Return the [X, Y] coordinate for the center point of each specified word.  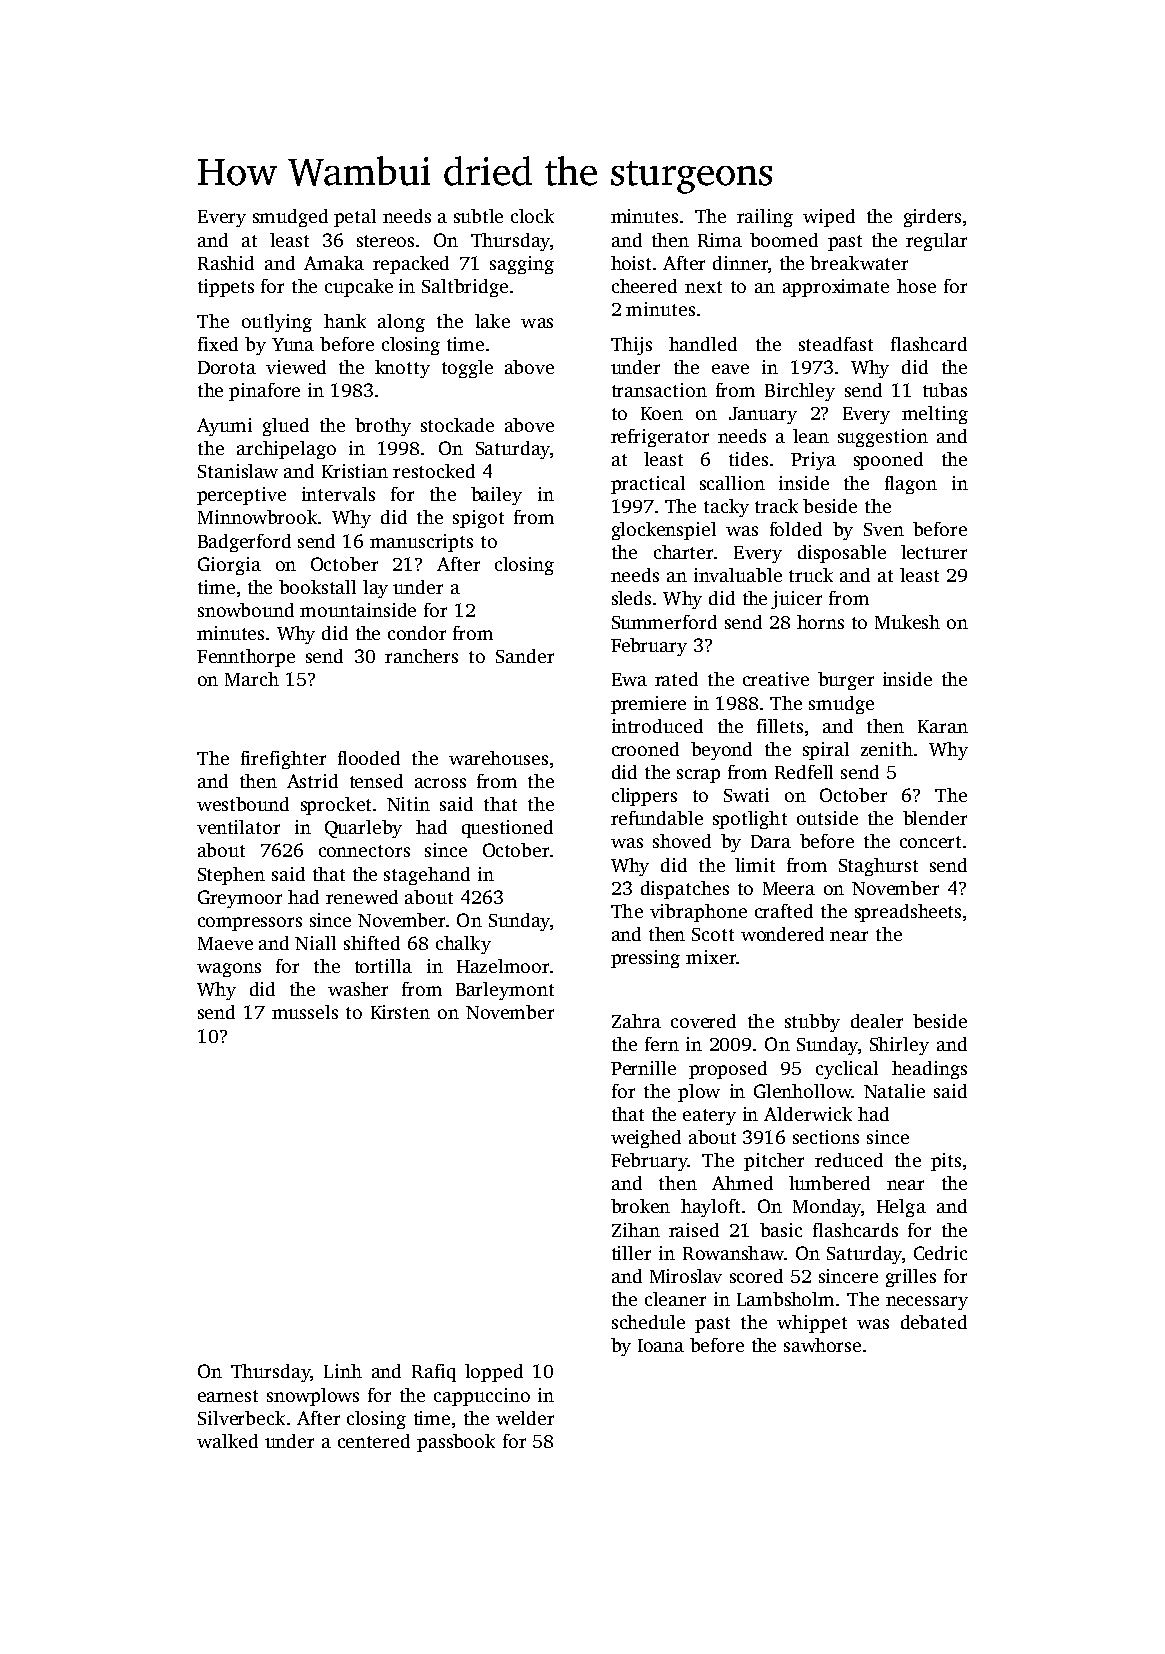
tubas [945, 390]
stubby [812, 1023]
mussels [305, 1012]
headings [929, 1070]
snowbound [246, 610]
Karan [943, 726]
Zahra [636, 1021]
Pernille [643, 1068]
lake [492, 321]
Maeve [225, 943]
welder [525, 1418]
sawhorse [822, 1345]
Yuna [293, 344]
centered [374, 1441]
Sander [525, 656]
